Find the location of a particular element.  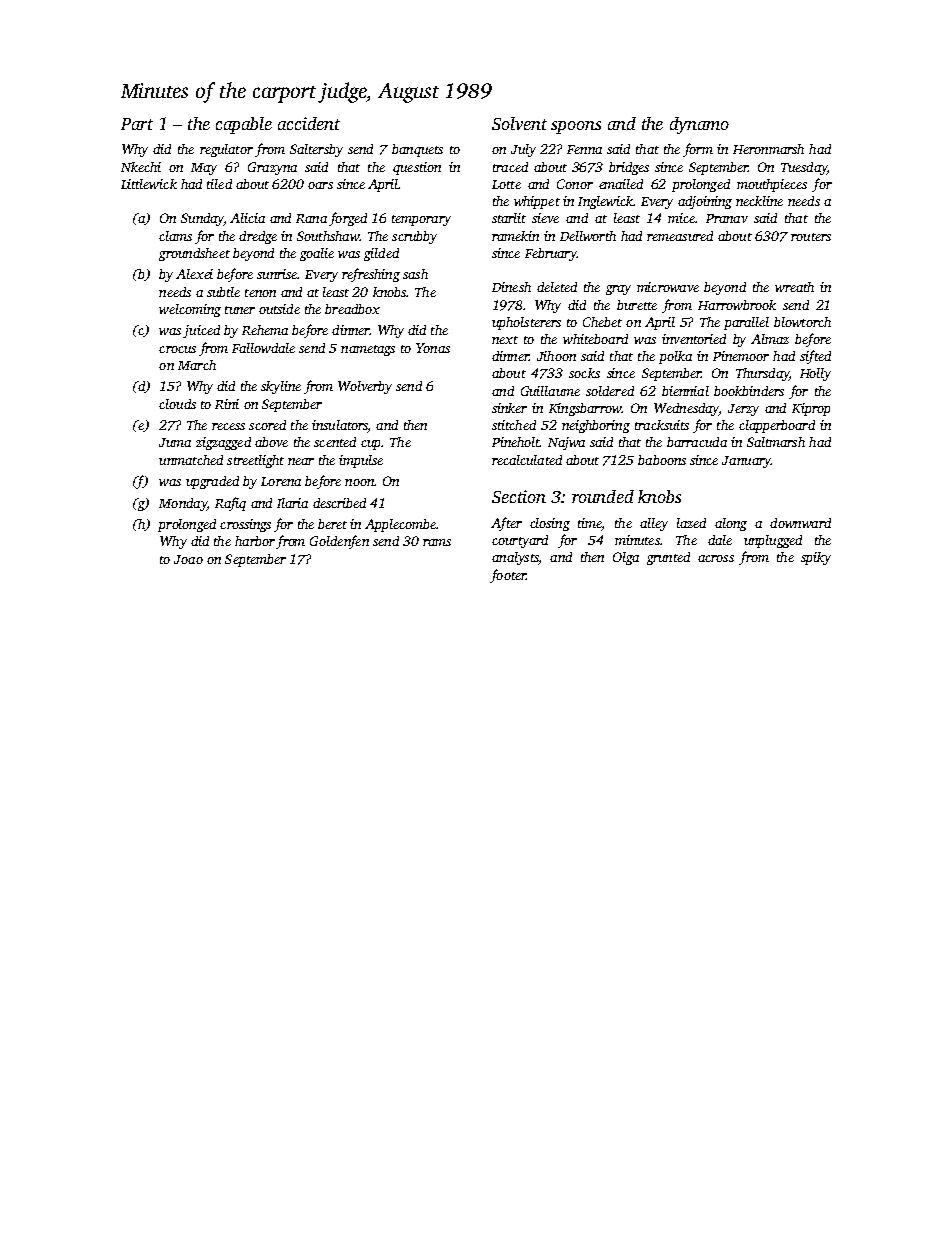

wreath is located at coordinates (794, 287).
